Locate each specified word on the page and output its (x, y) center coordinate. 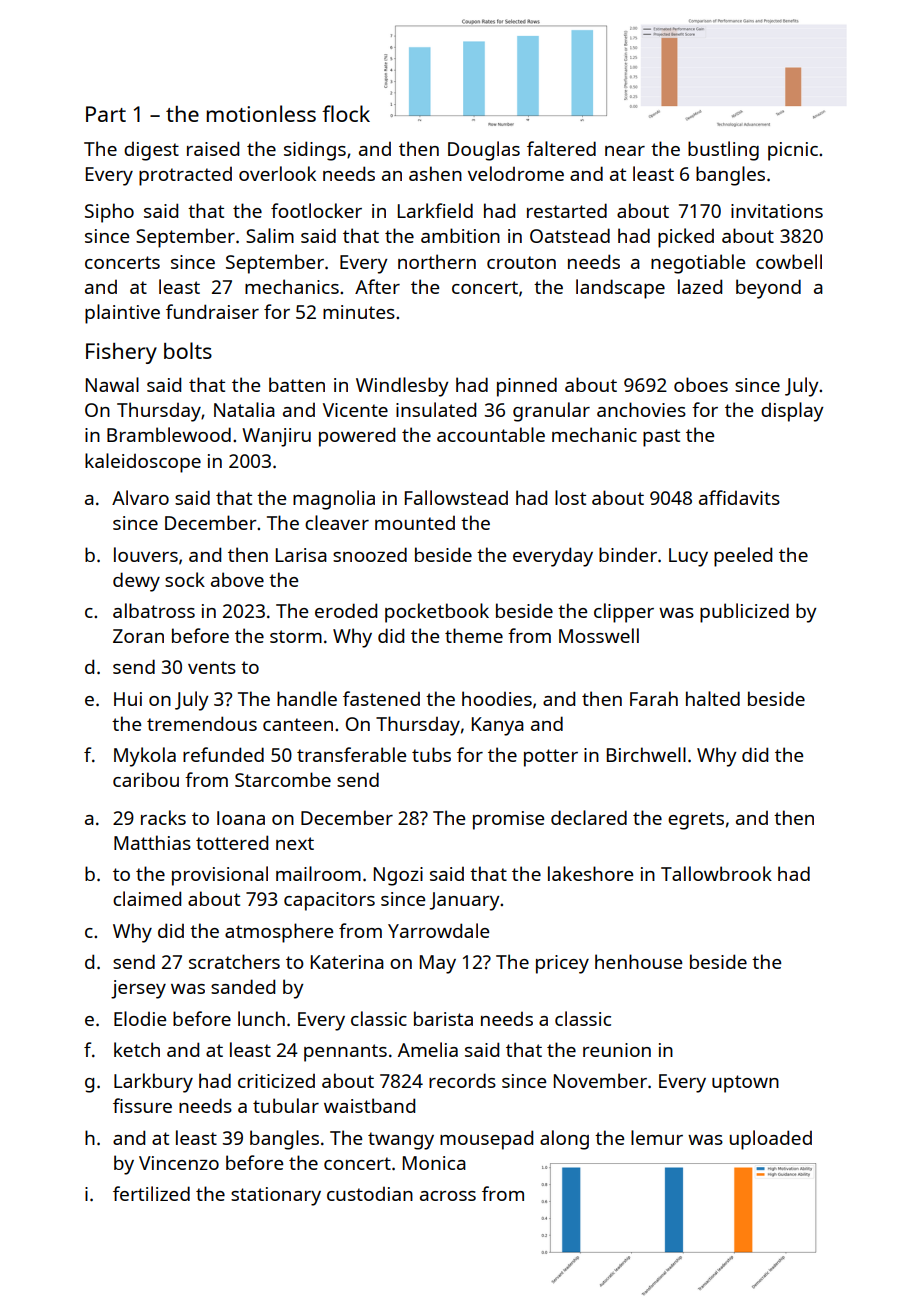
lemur (657, 1137)
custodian (370, 1194)
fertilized (151, 1193)
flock (346, 113)
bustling (723, 151)
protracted (185, 176)
